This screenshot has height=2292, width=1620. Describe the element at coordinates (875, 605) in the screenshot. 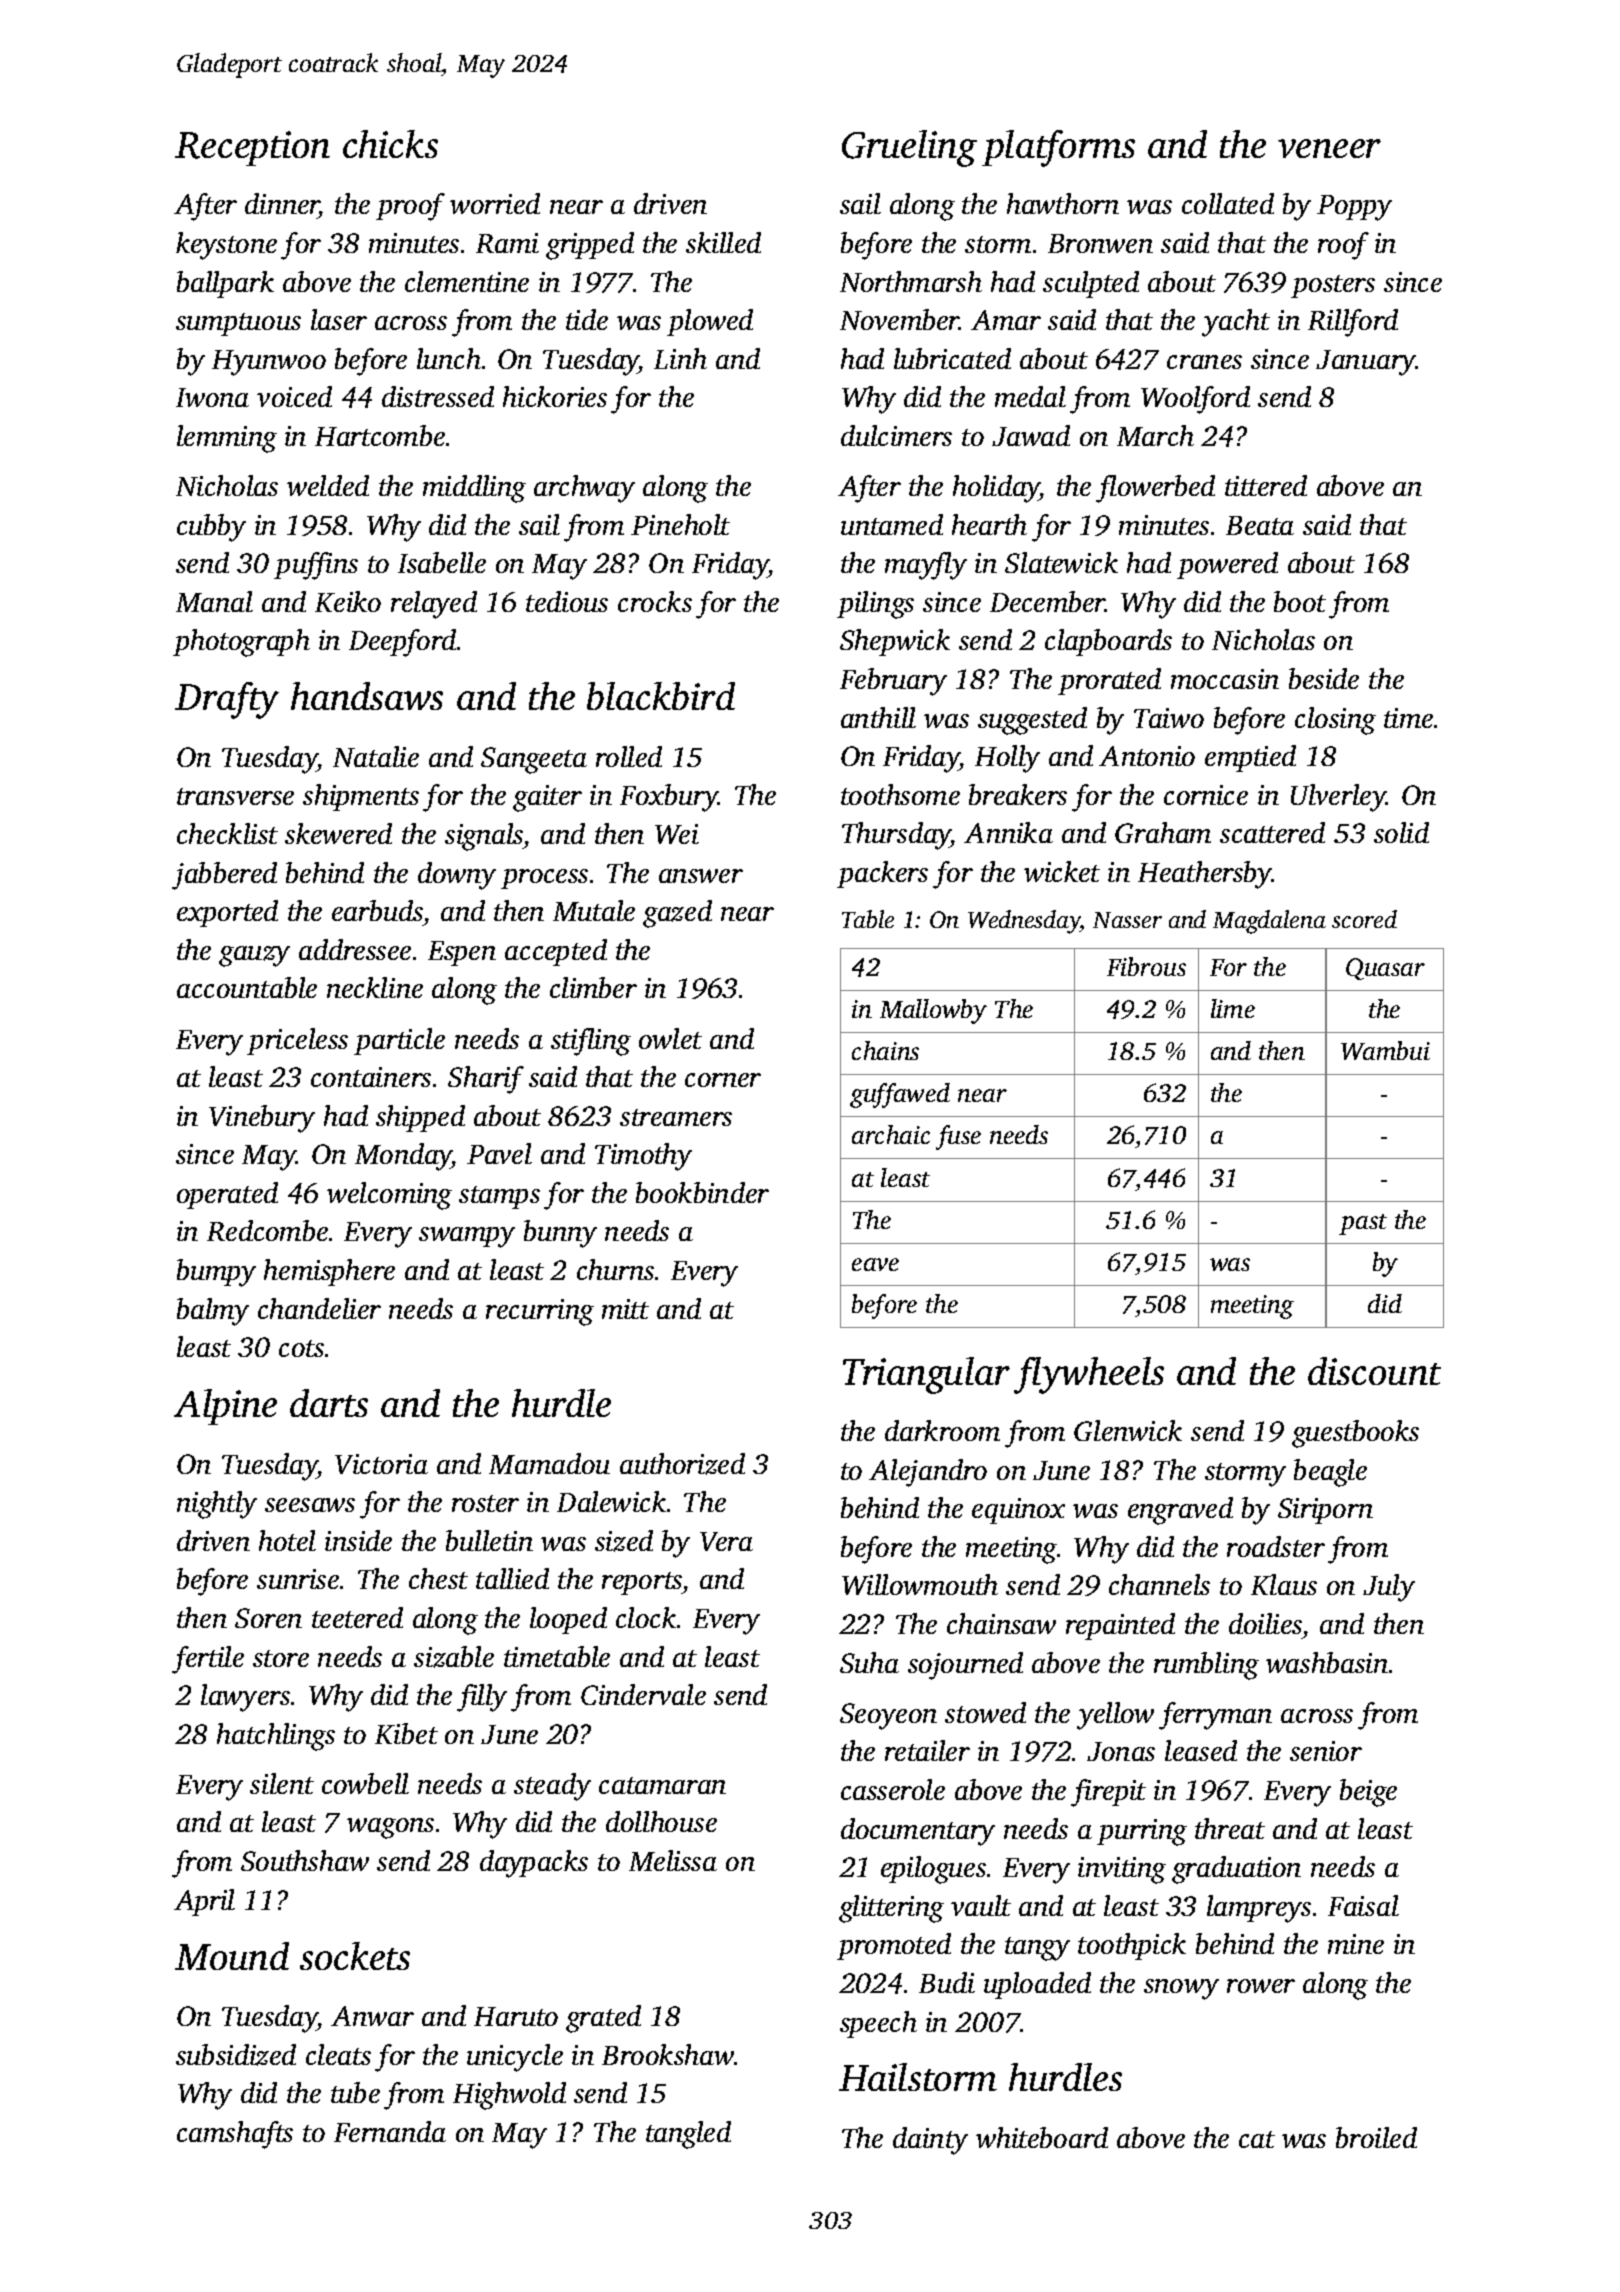

I see `pilings` at that location.
